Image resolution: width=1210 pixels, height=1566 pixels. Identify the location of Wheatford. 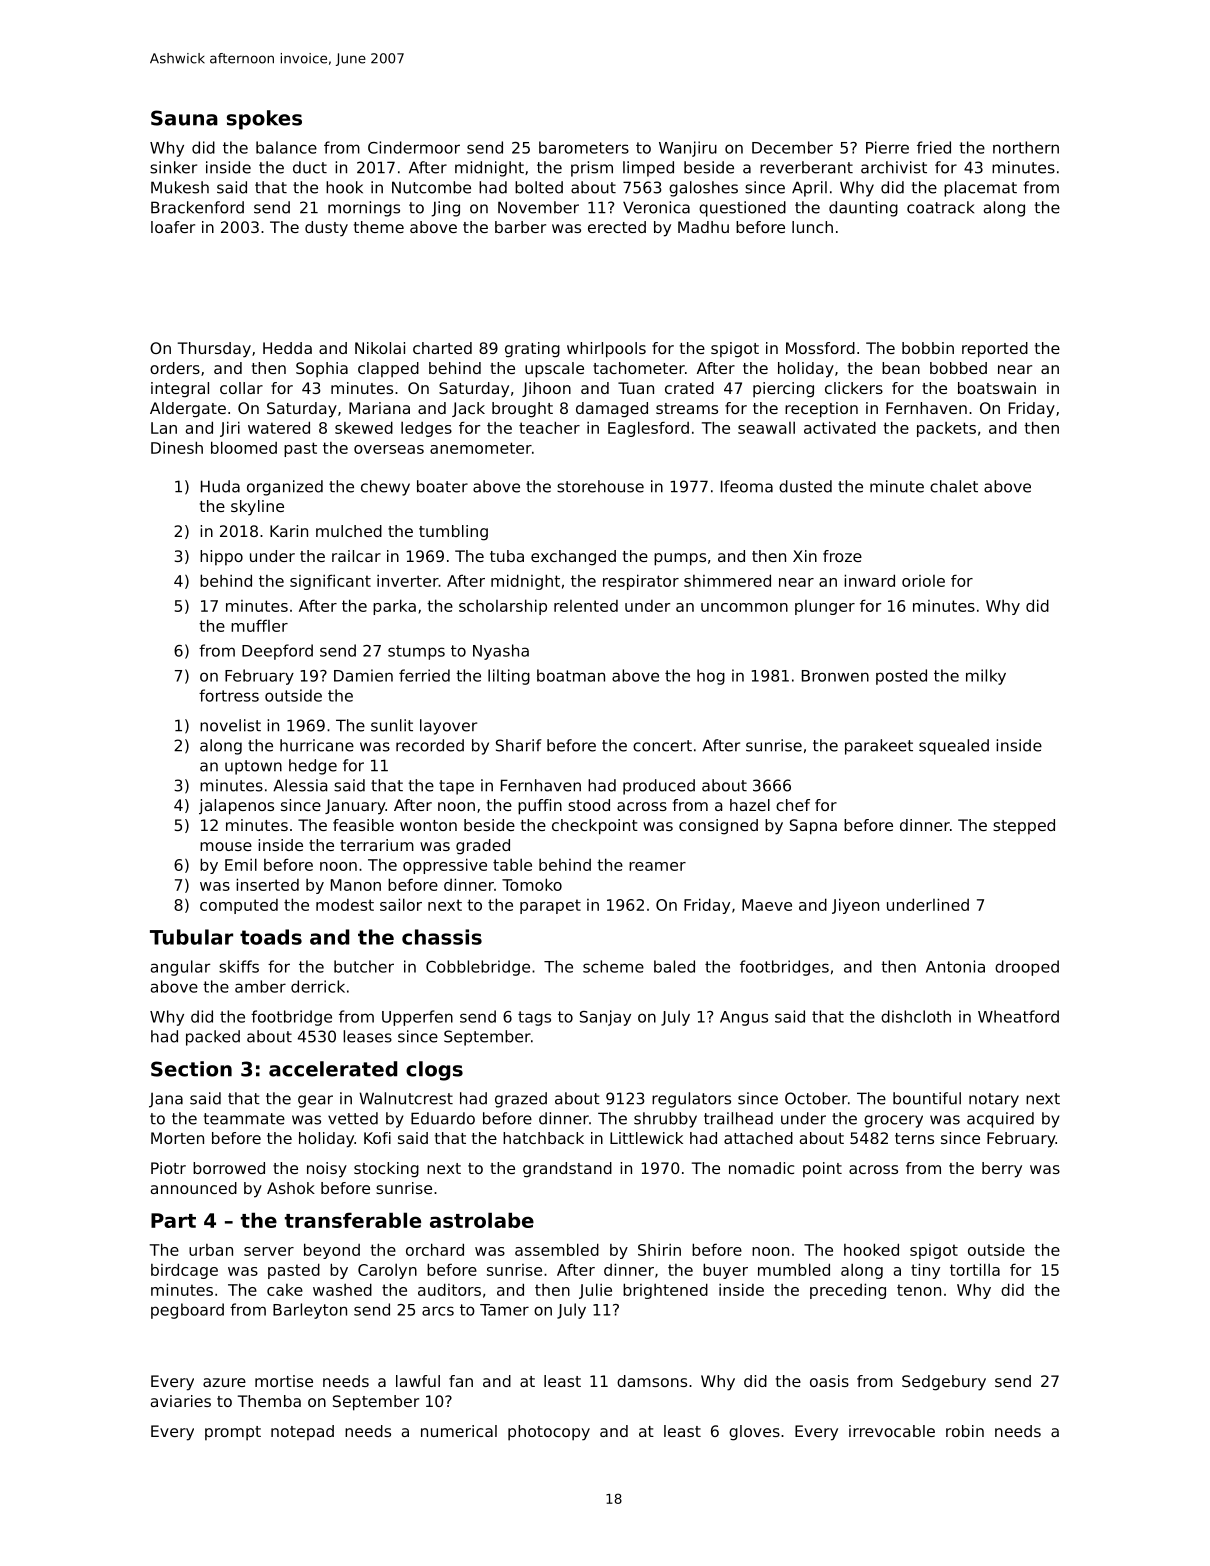
(1018, 1016).
